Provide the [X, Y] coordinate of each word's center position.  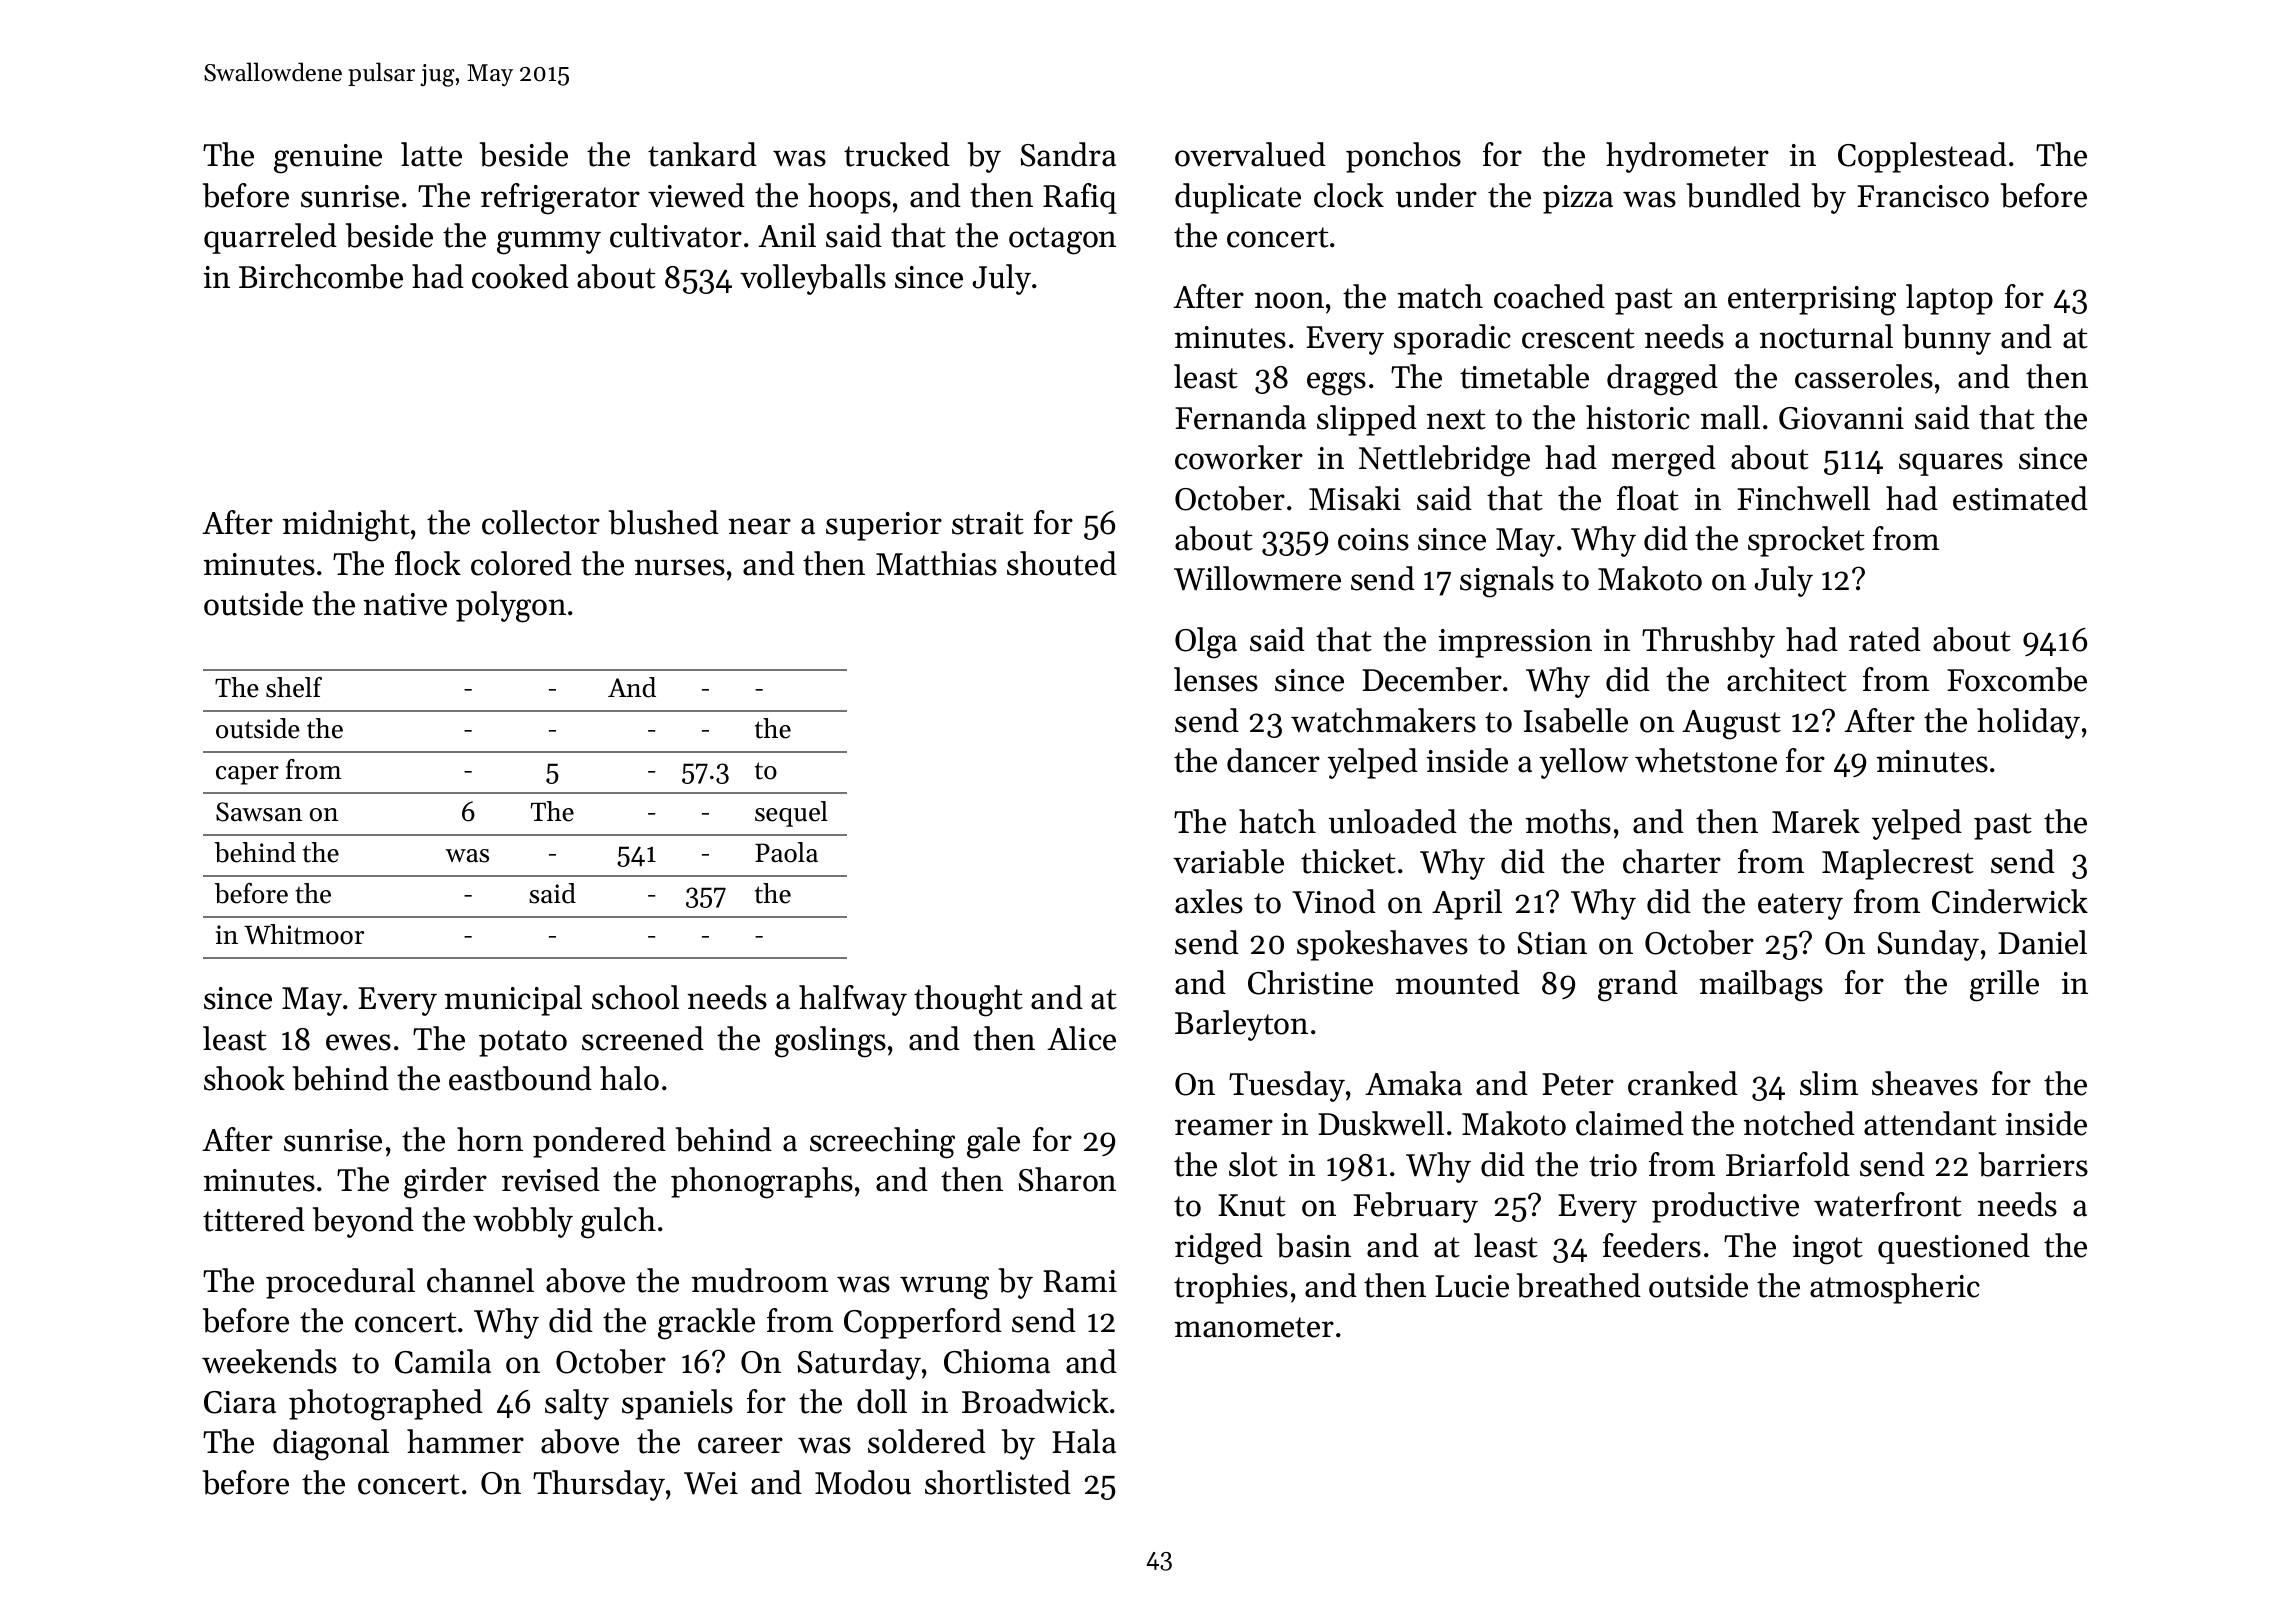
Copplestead [1922, 157]
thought [968, 1001]
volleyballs [813, 279]
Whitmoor [304, 934]
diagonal [331, 1445]
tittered [254, 1219]
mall [1730, 417]
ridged [1219, 1249]
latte [431, 154]
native [405, 604]
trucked [897, 154]
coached [1549, 296]
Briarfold [1788, 1164]
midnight [346, 526]
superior [884, 526]
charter [1672, 861]
